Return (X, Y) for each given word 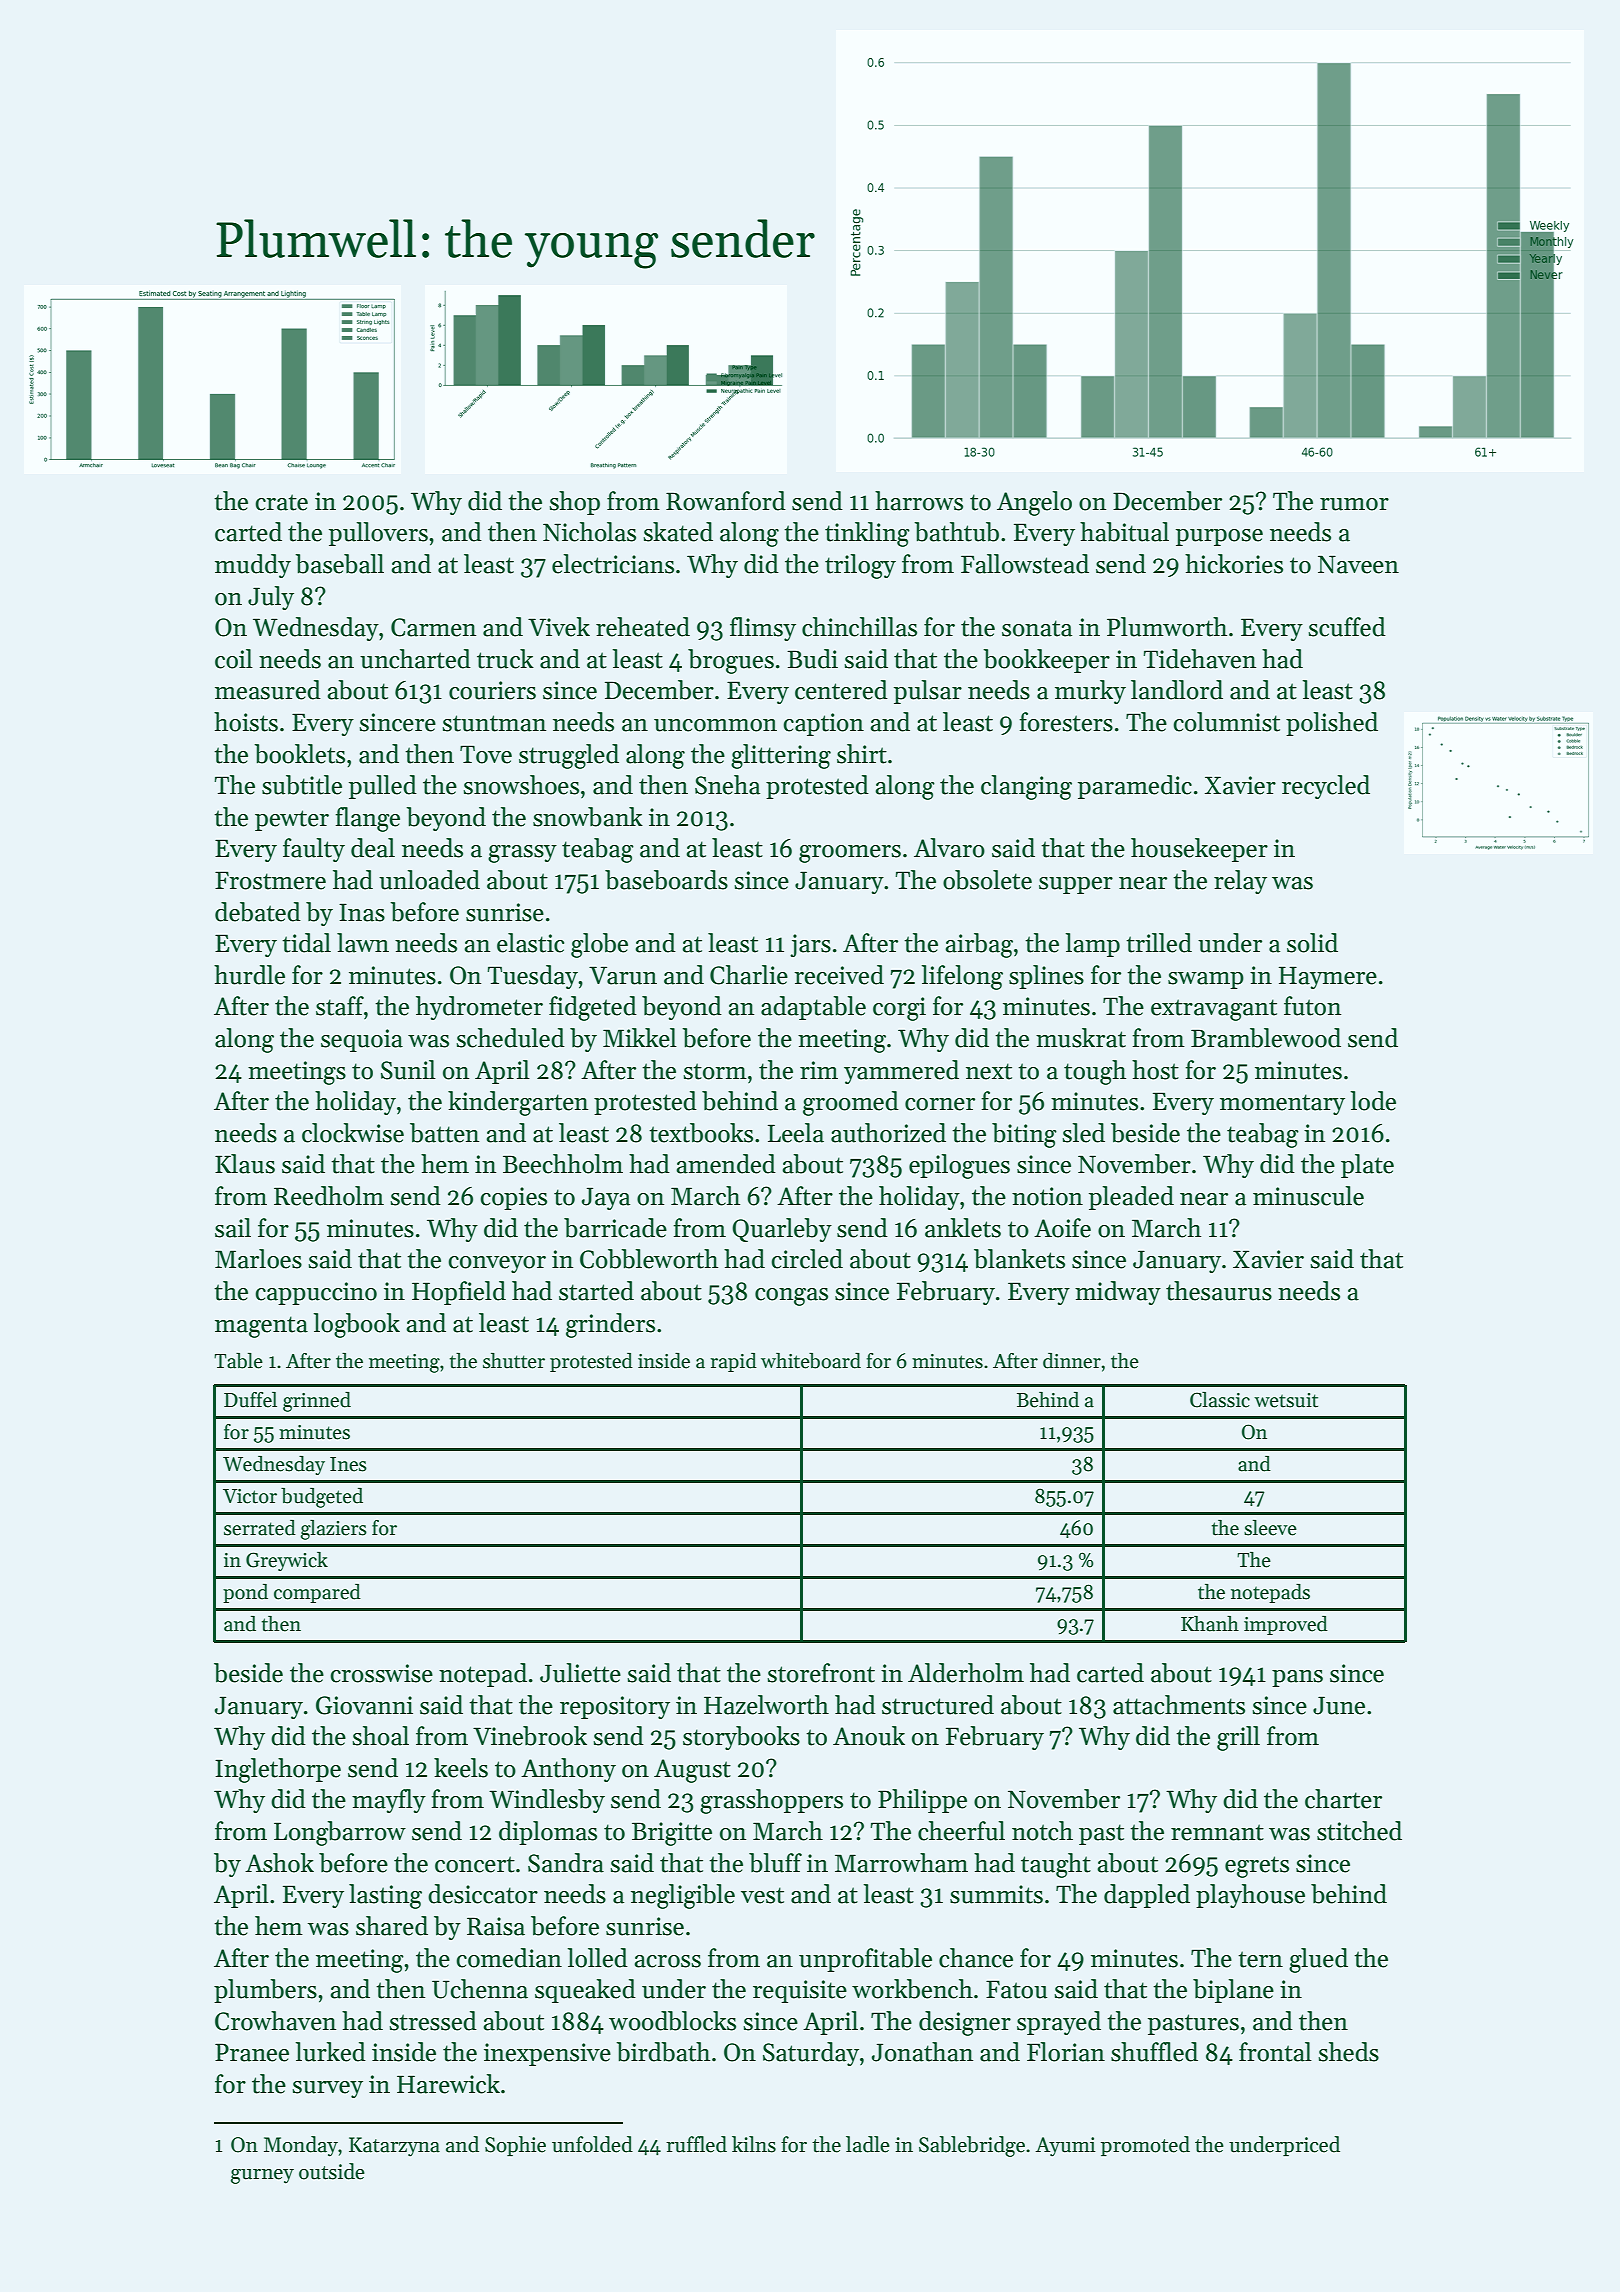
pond (245, 1593)
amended (726, 1164)
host (1155, 1070)
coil (234, 659)
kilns (754, 2144)
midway (1118, 1293)
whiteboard (811, 1361)
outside (332, 2171)
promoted (1145, 2146)
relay (1240, 882)
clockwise (353, 1133)
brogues (731, 661)
